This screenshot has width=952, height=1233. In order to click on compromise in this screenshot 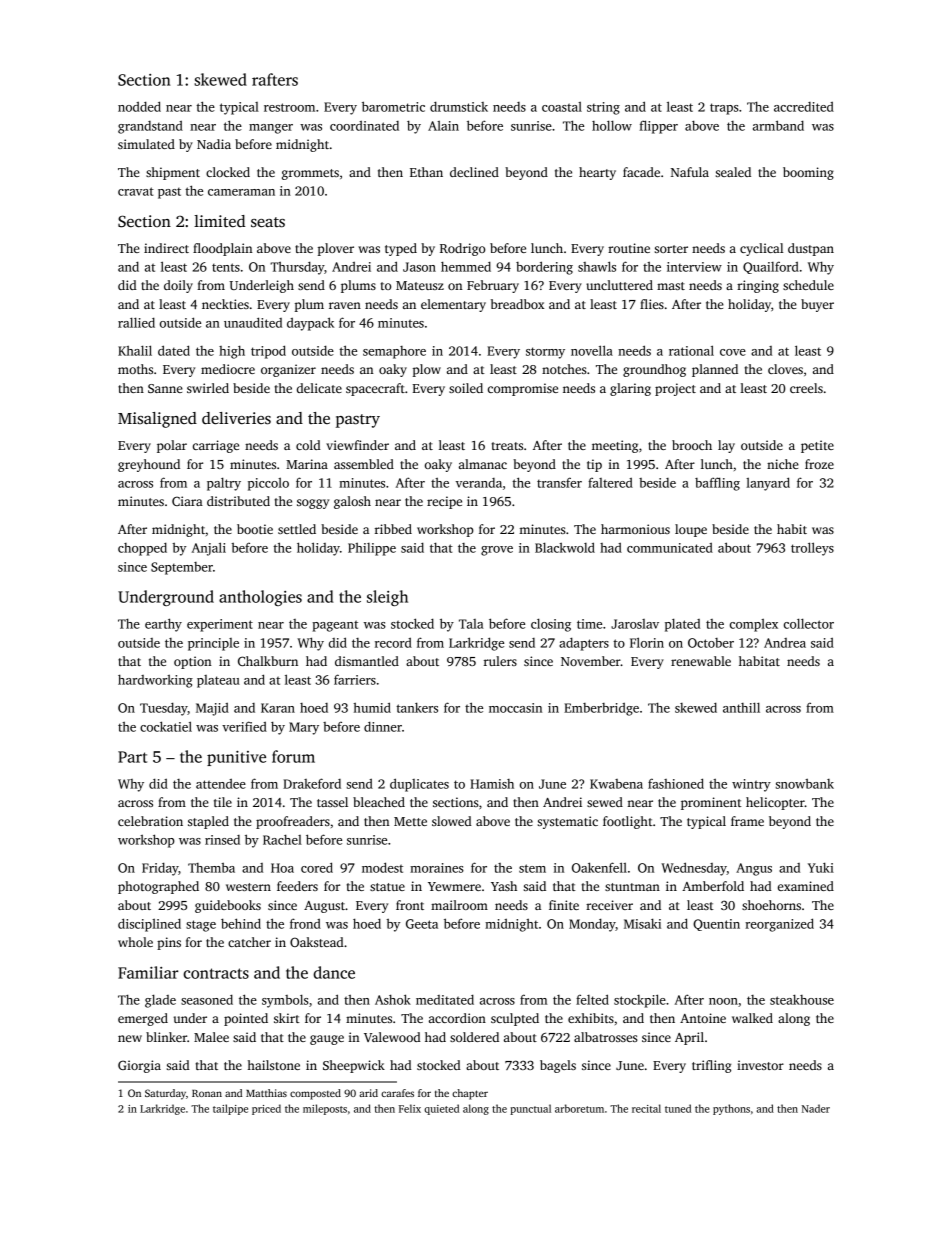, I will do `click(523, 389)`.
